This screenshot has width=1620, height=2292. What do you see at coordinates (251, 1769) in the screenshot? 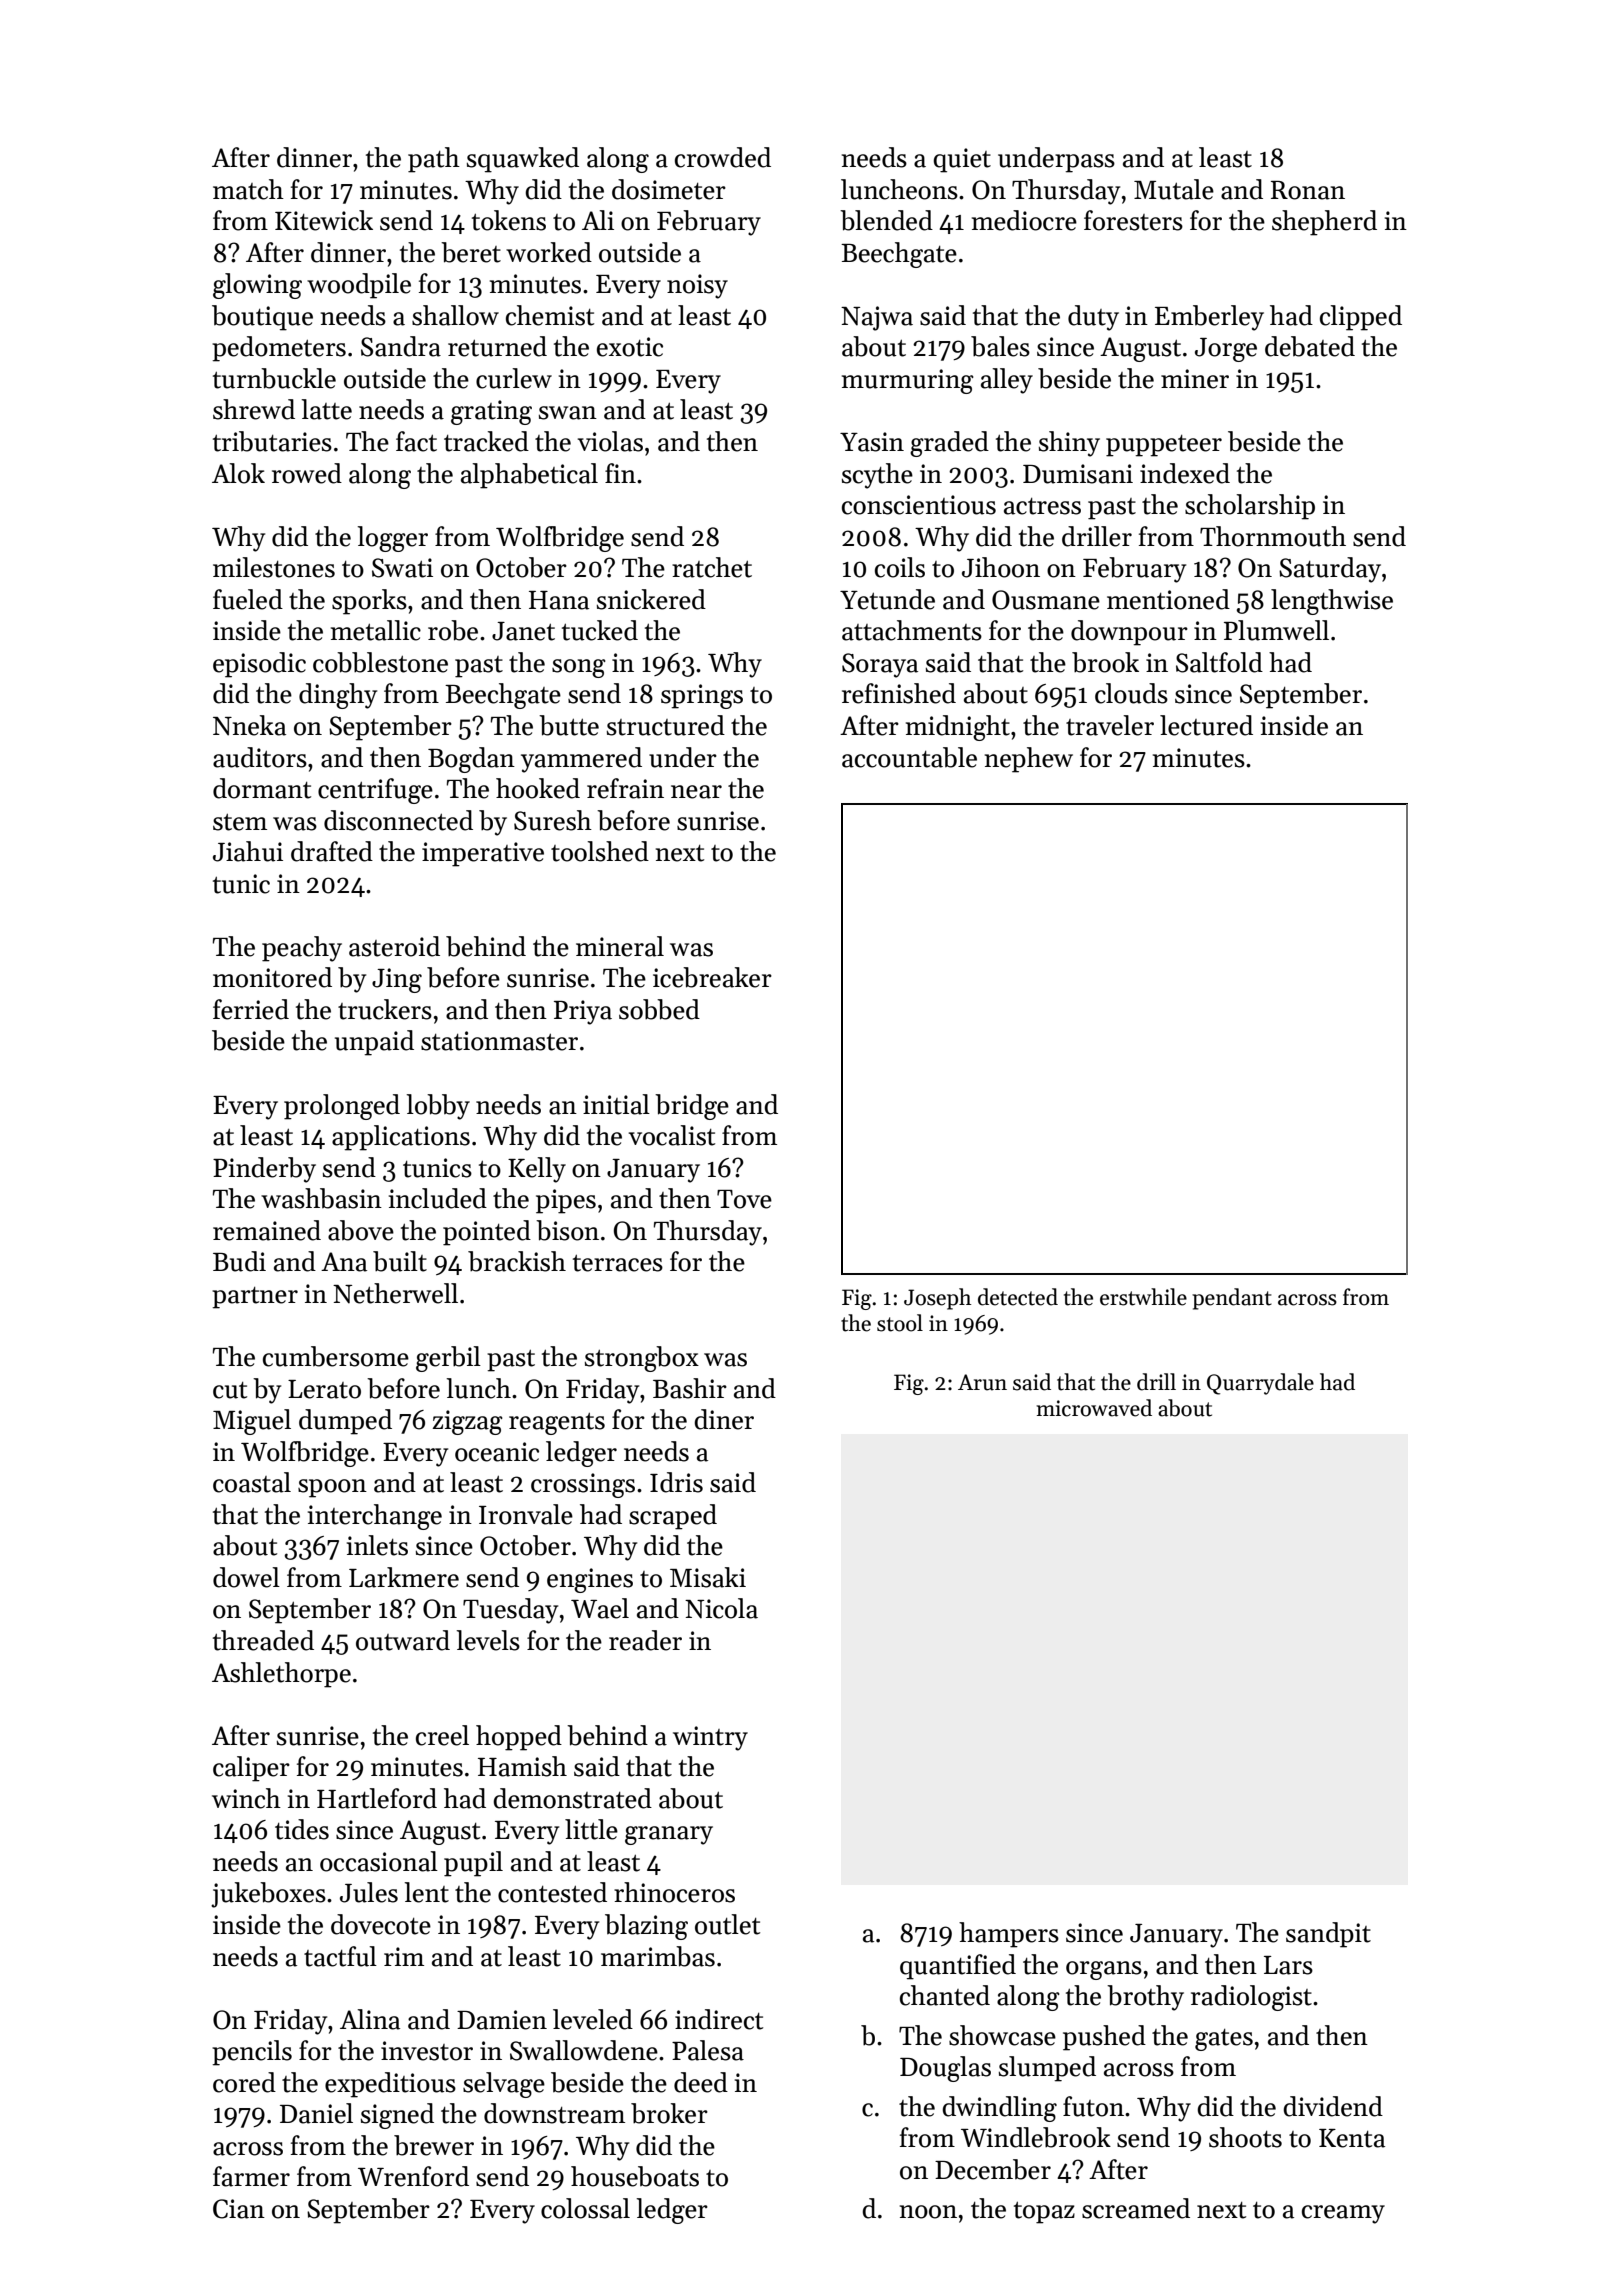
I see `caliper` at bounding box center [251, 1769].
